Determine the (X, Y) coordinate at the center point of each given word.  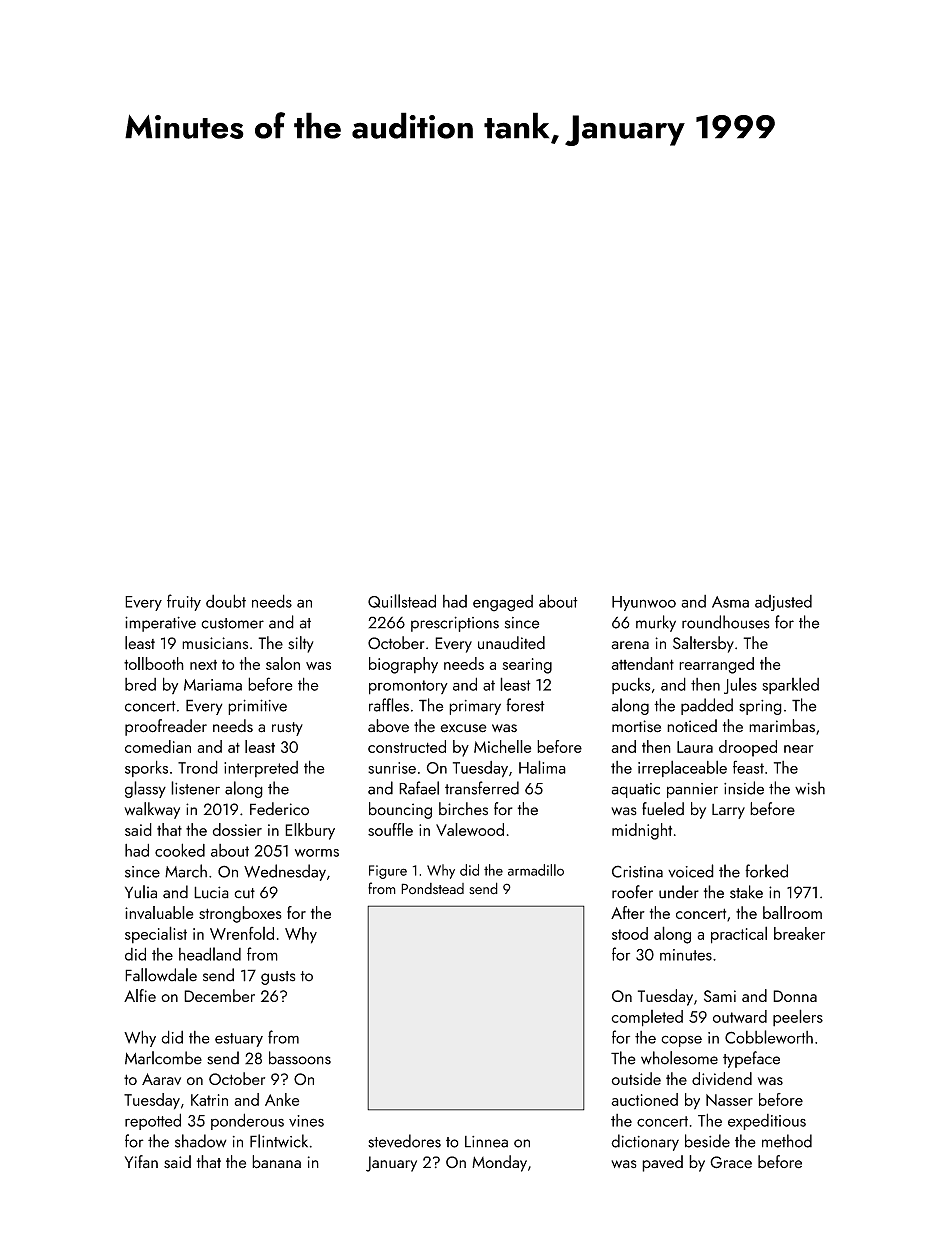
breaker (799, 933)
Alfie (140, 995)
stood (630, 933)
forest (525, 705)
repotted (153, 1121)
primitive (257, 707)
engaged (503, 603)
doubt (226, 601)
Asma (730, 602)
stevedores (404, 1141)
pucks (631, 686)
